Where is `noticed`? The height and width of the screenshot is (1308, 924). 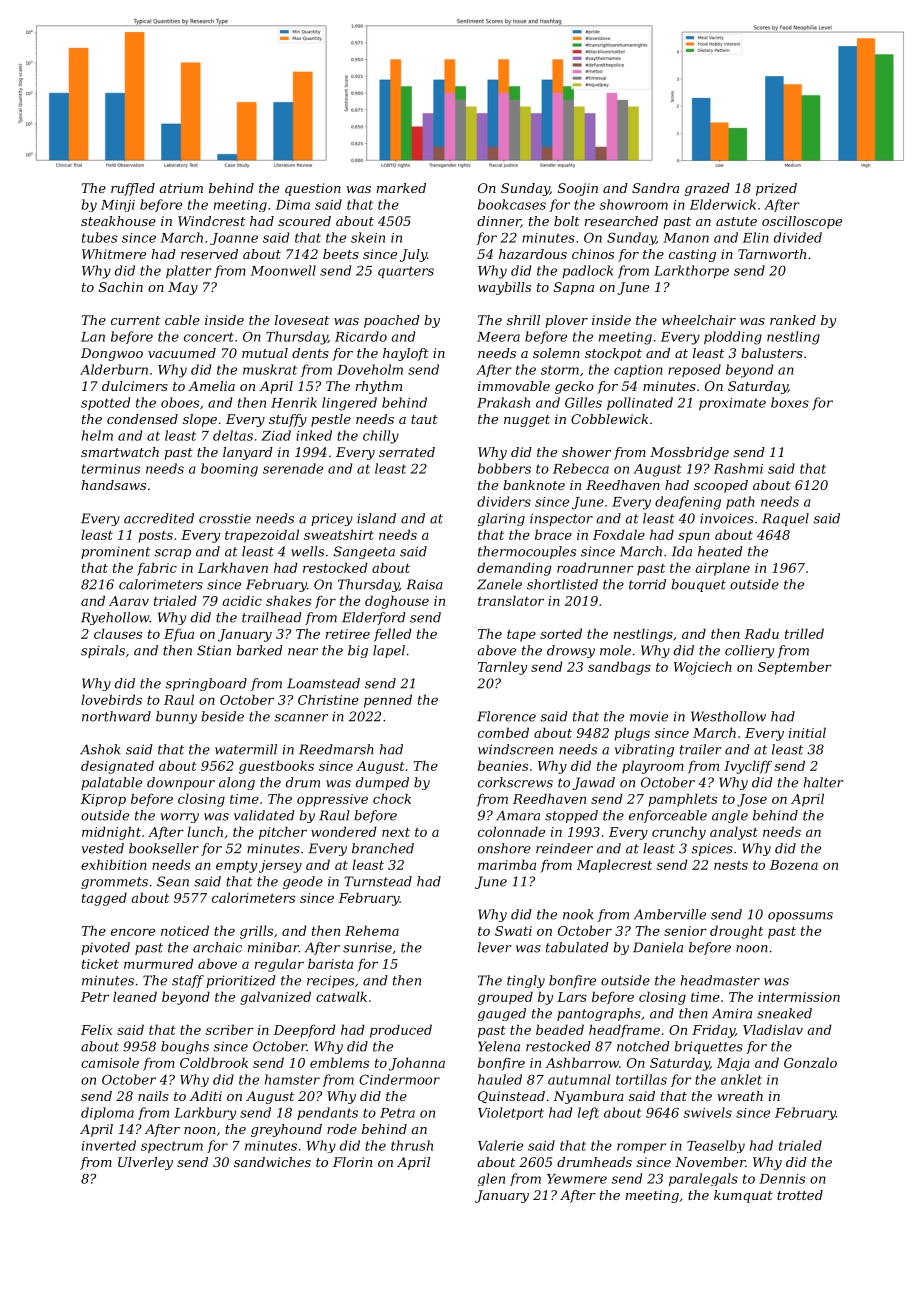
noticed is located at coordinates (185, 930).
